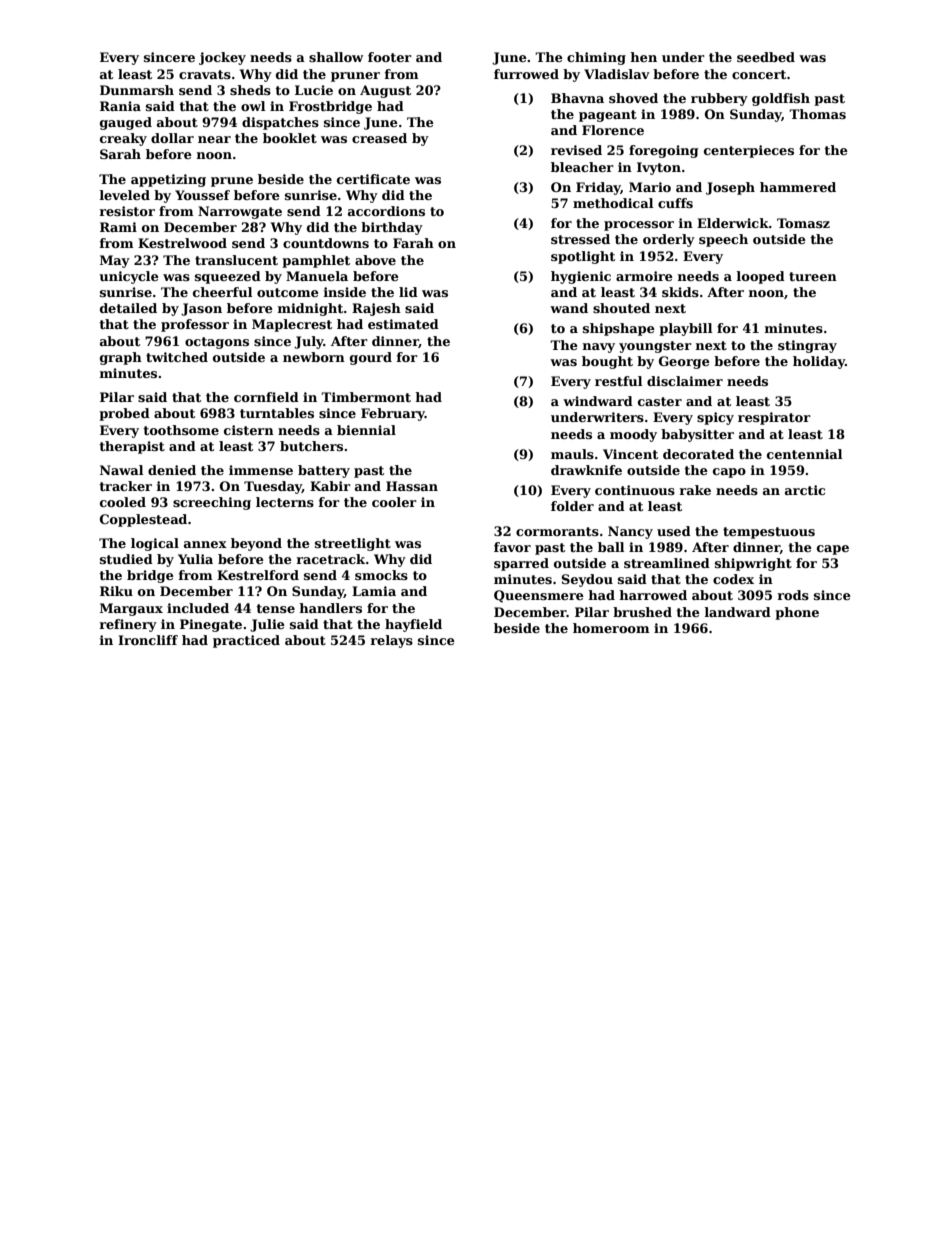  I want to click on probed, so click(124, 414).
